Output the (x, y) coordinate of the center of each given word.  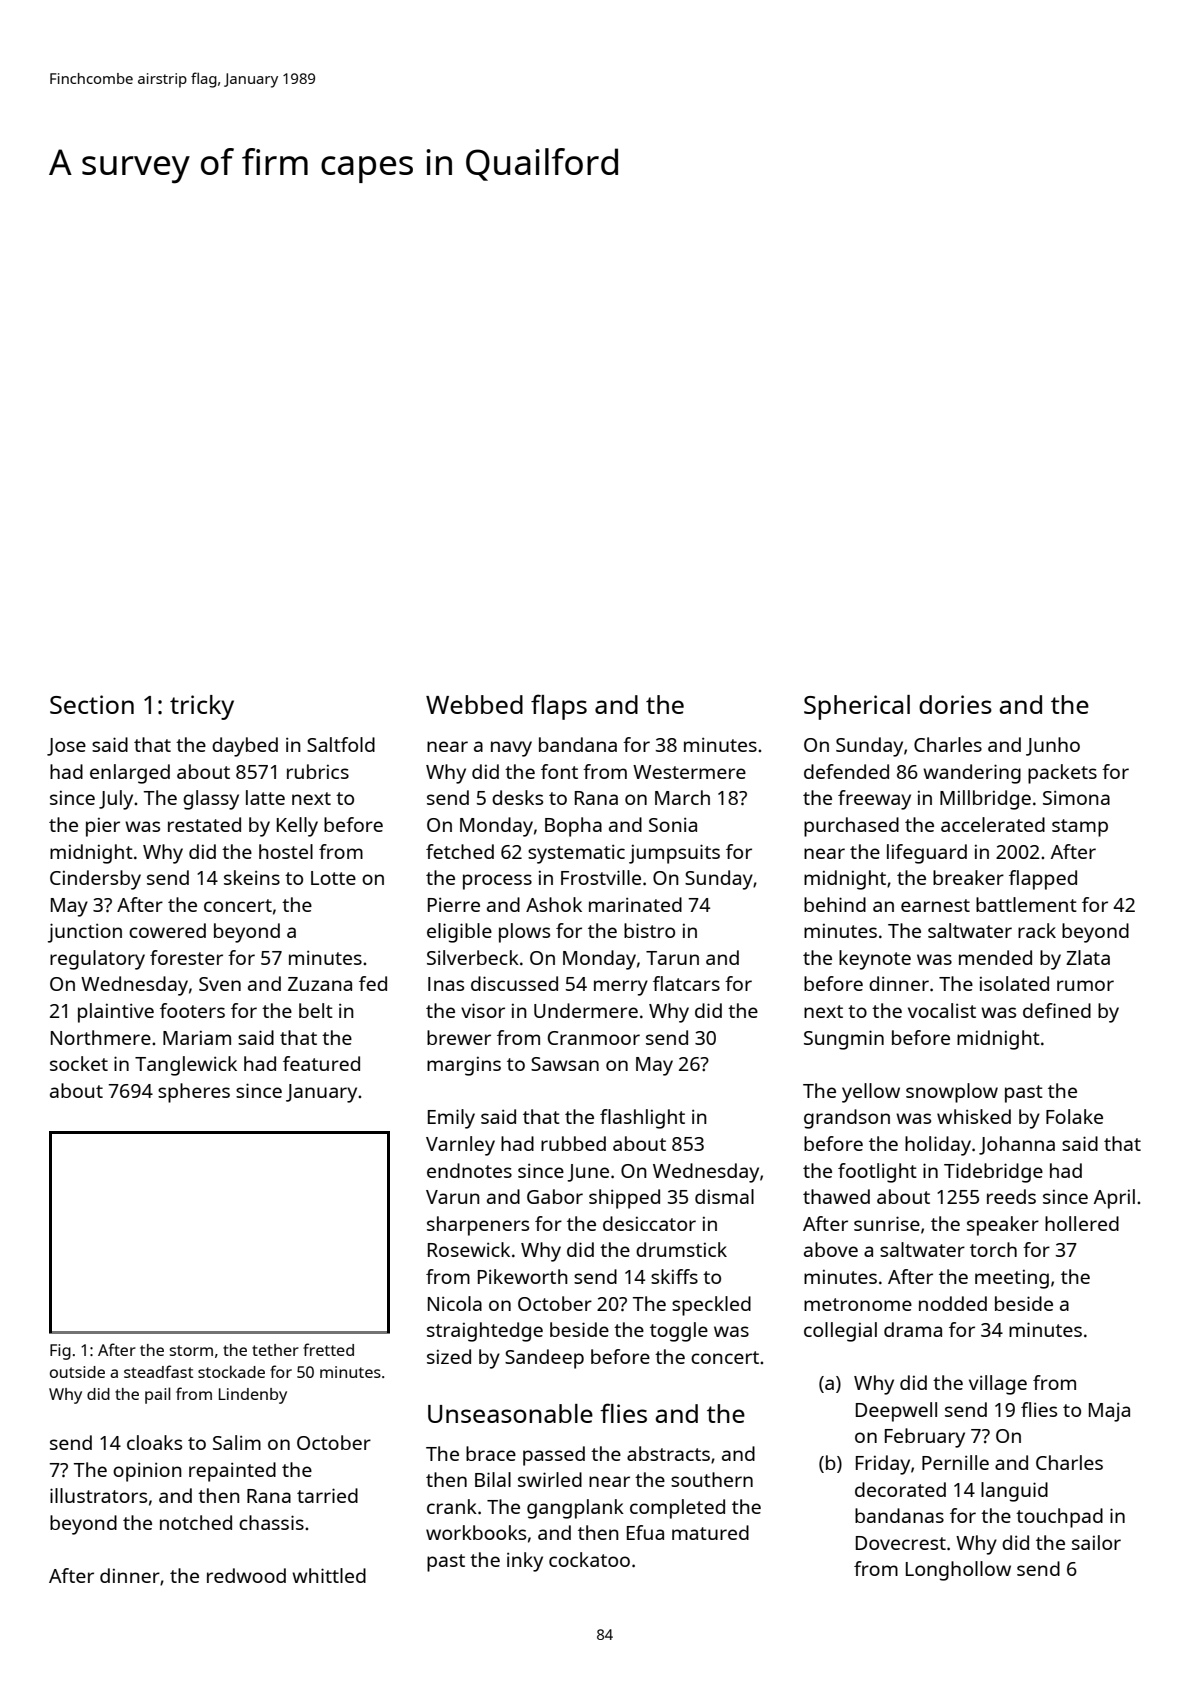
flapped (1043, 880)
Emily (451, 1119)
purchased (851, 827)
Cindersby (95, 880)
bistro (649, 930)
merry (621, 988)
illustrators (98, 1495)
